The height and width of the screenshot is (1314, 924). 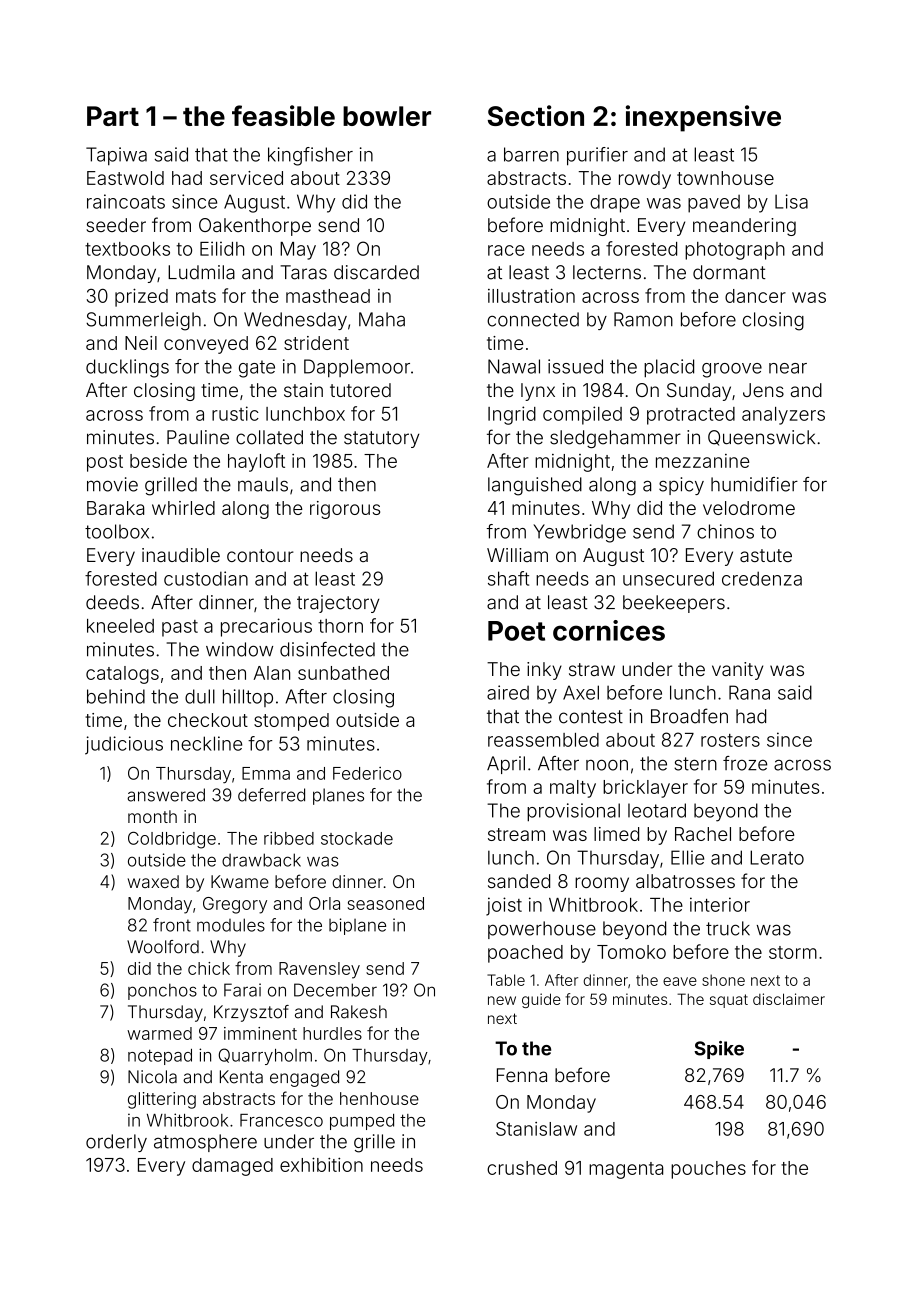 What do you see at coordinates (283, 115) in the screenshot?
I see `feasible` at bounding box center [283, 115].
